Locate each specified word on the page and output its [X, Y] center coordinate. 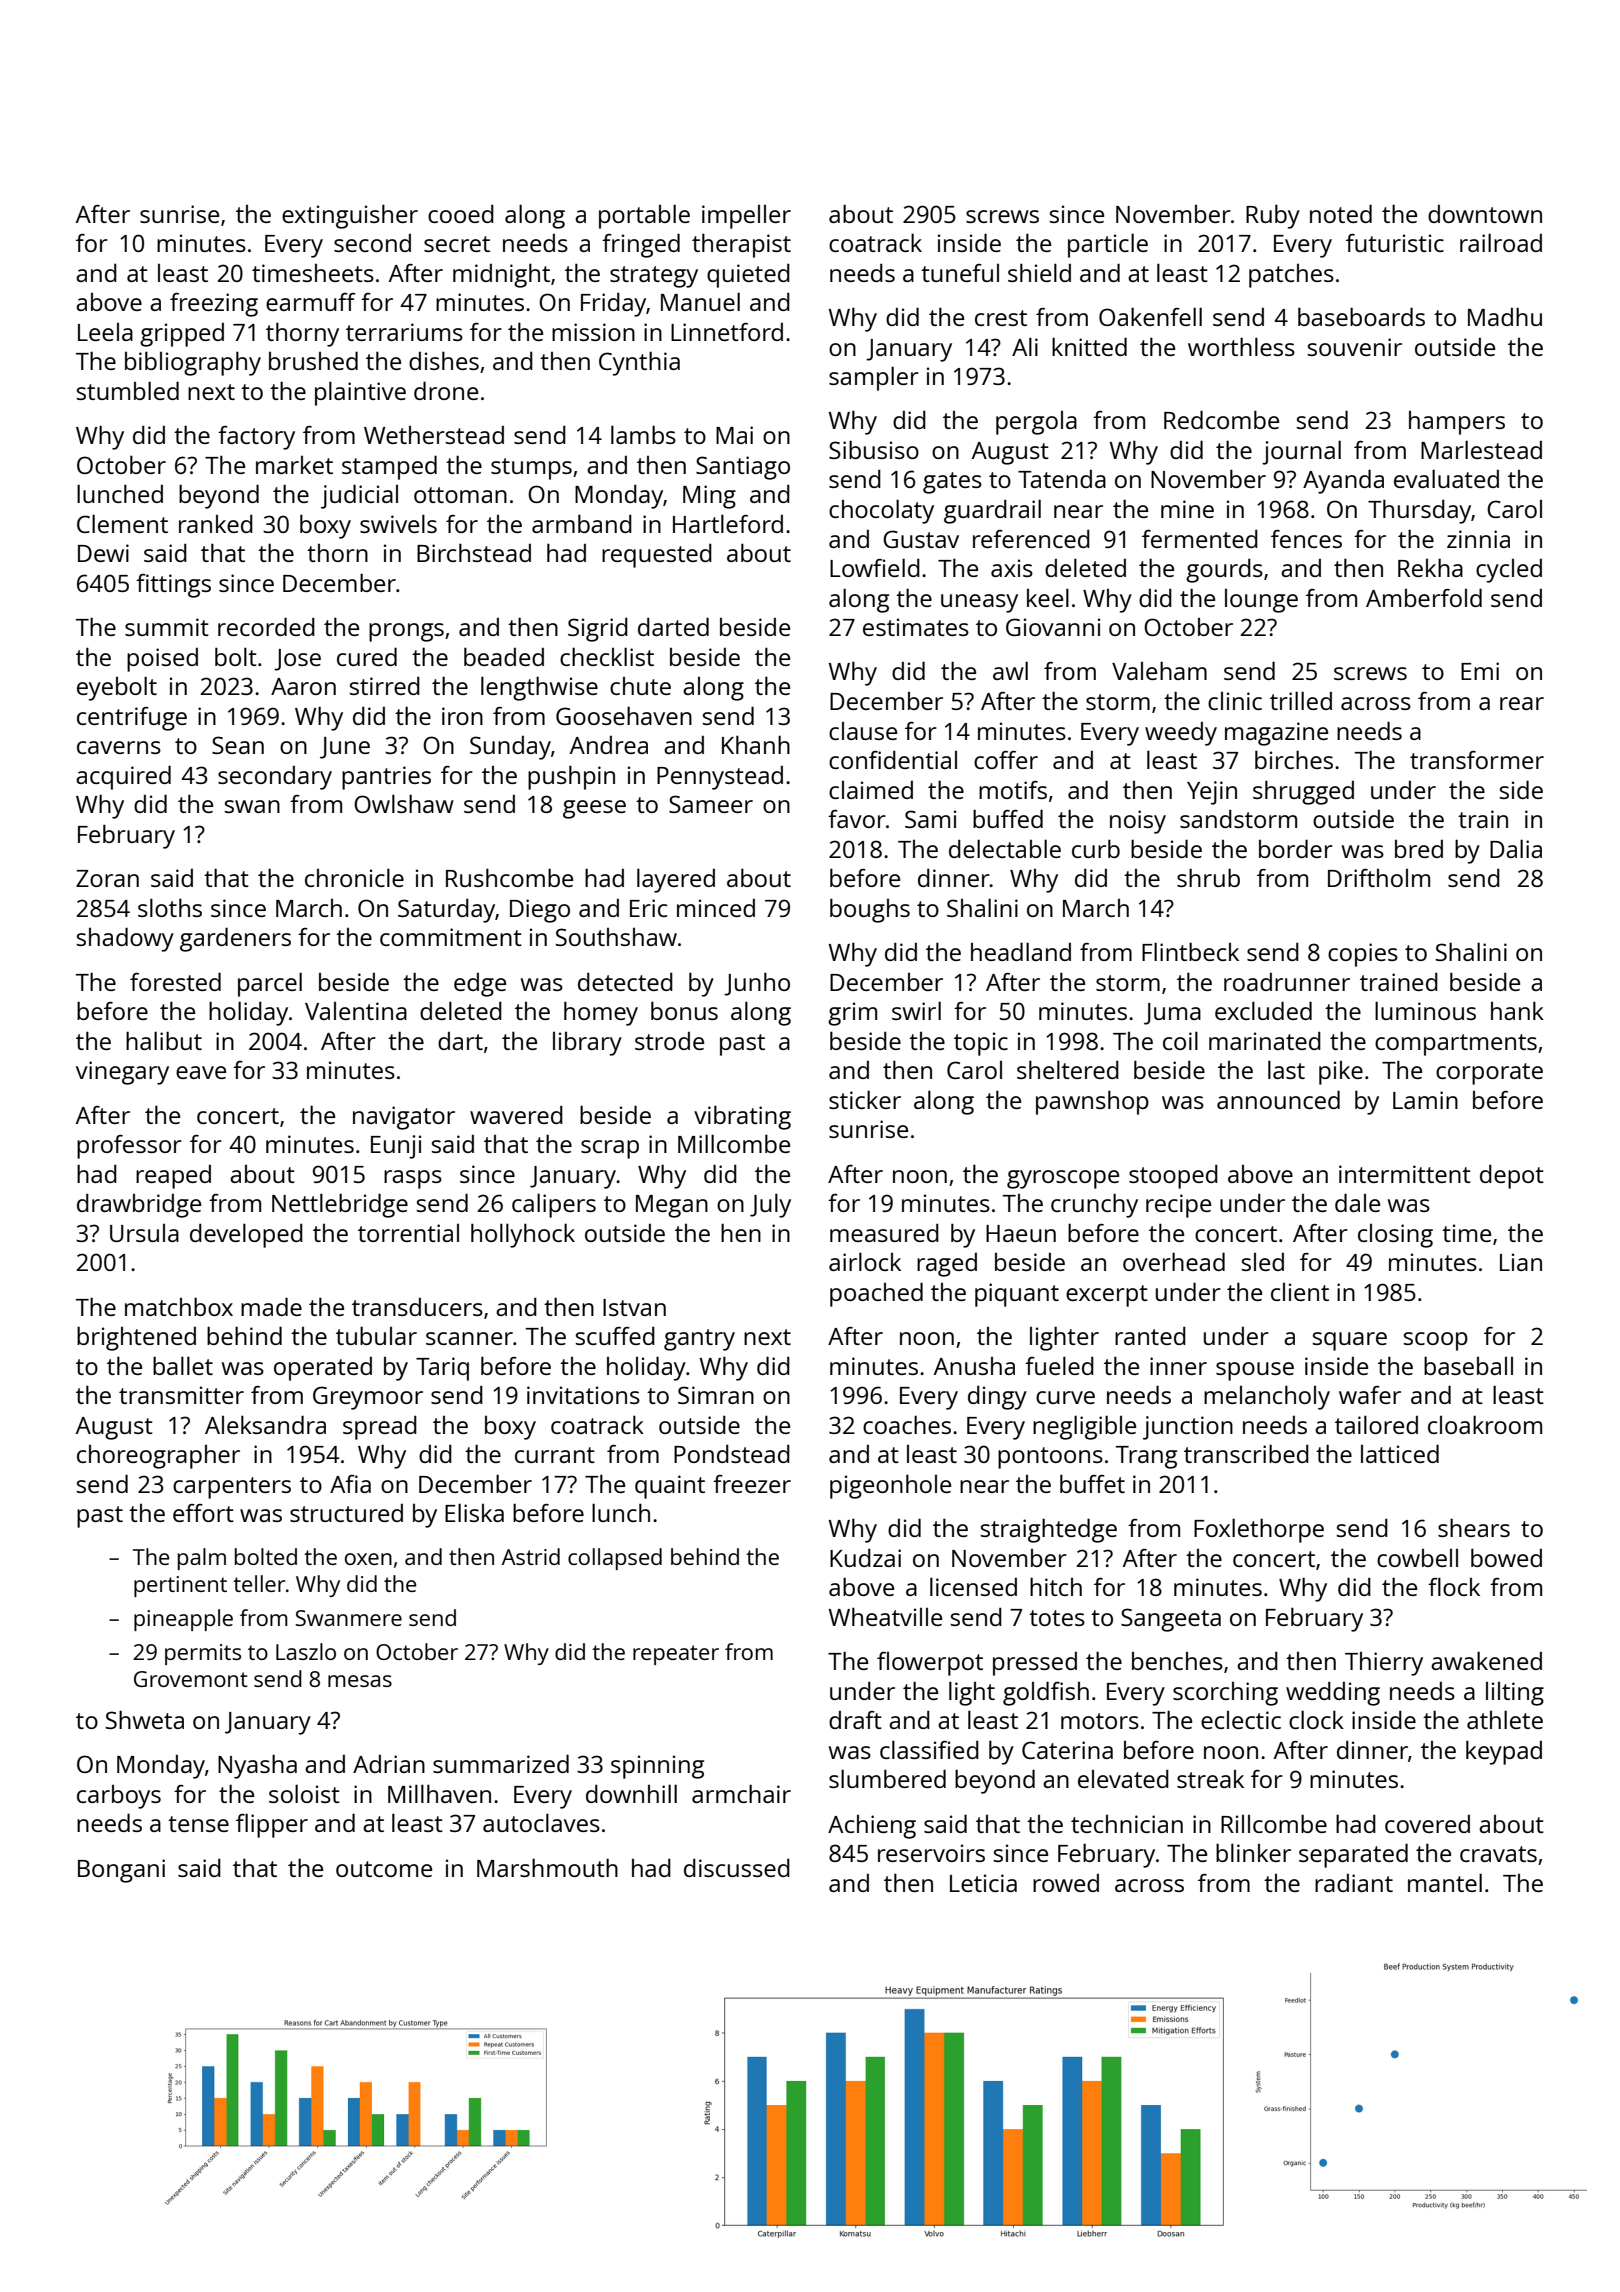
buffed [1008, 818]
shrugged [1303, 792]
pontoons [1050, 1458]
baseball [1468, 1365]
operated [323, 1369]
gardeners [235, 939]
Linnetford [727, 332]
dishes [444, 360]
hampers [1457, 423]
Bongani [121, 1871]
